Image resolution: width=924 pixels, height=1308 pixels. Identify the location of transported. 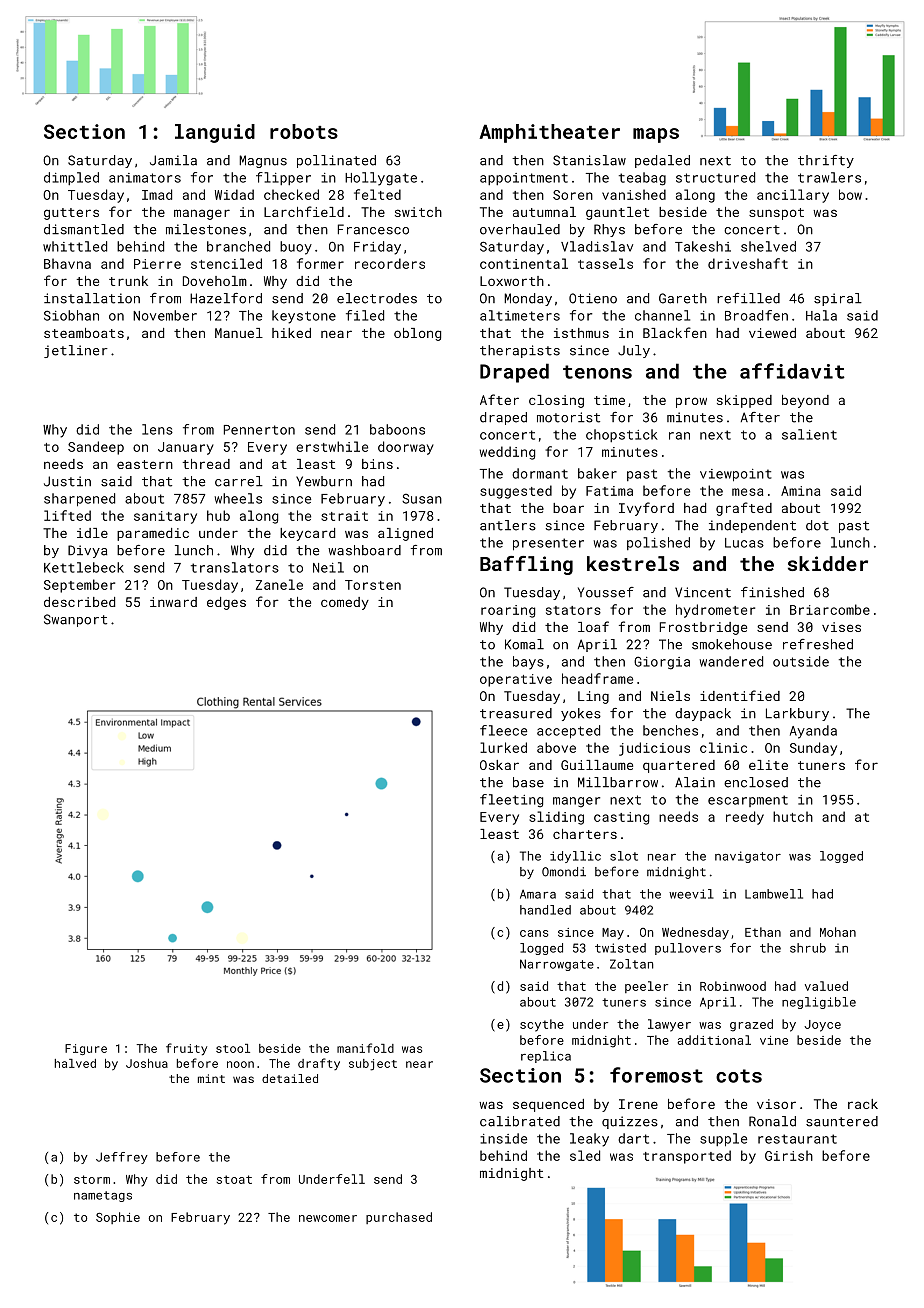
(687, 1157).
